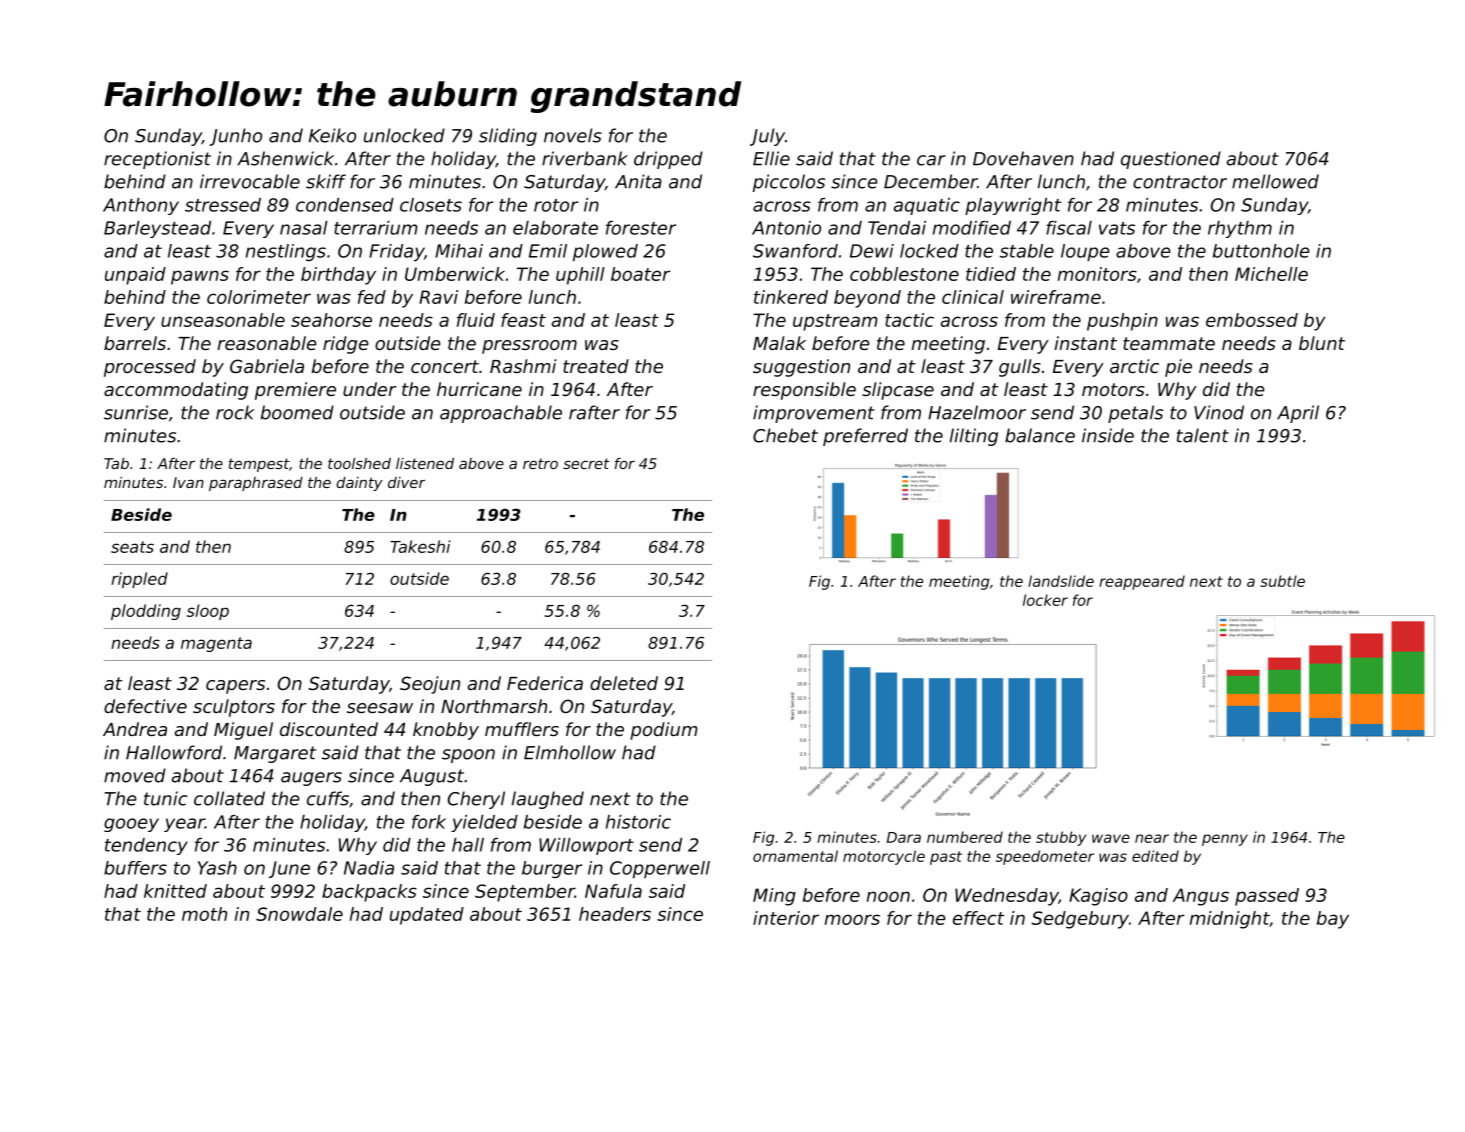 Image resolution: width=1465 pixels, height=1132 pixels. What do you see at coordinates (150, 368) in the page?
I see `processed` at bounding box center [150, 368].
